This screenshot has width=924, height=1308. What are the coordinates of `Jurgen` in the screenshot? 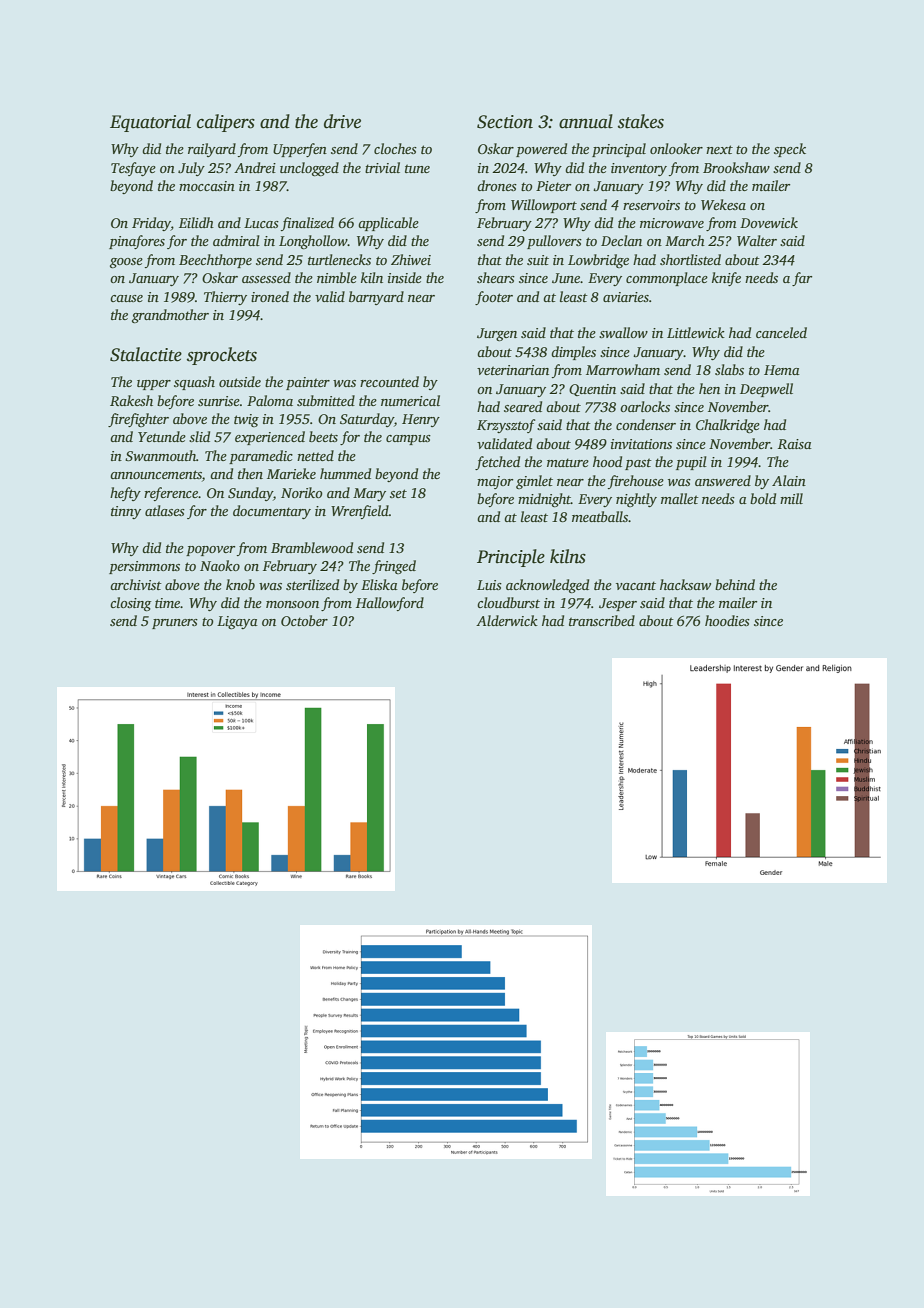 It's located at (497, 334).
